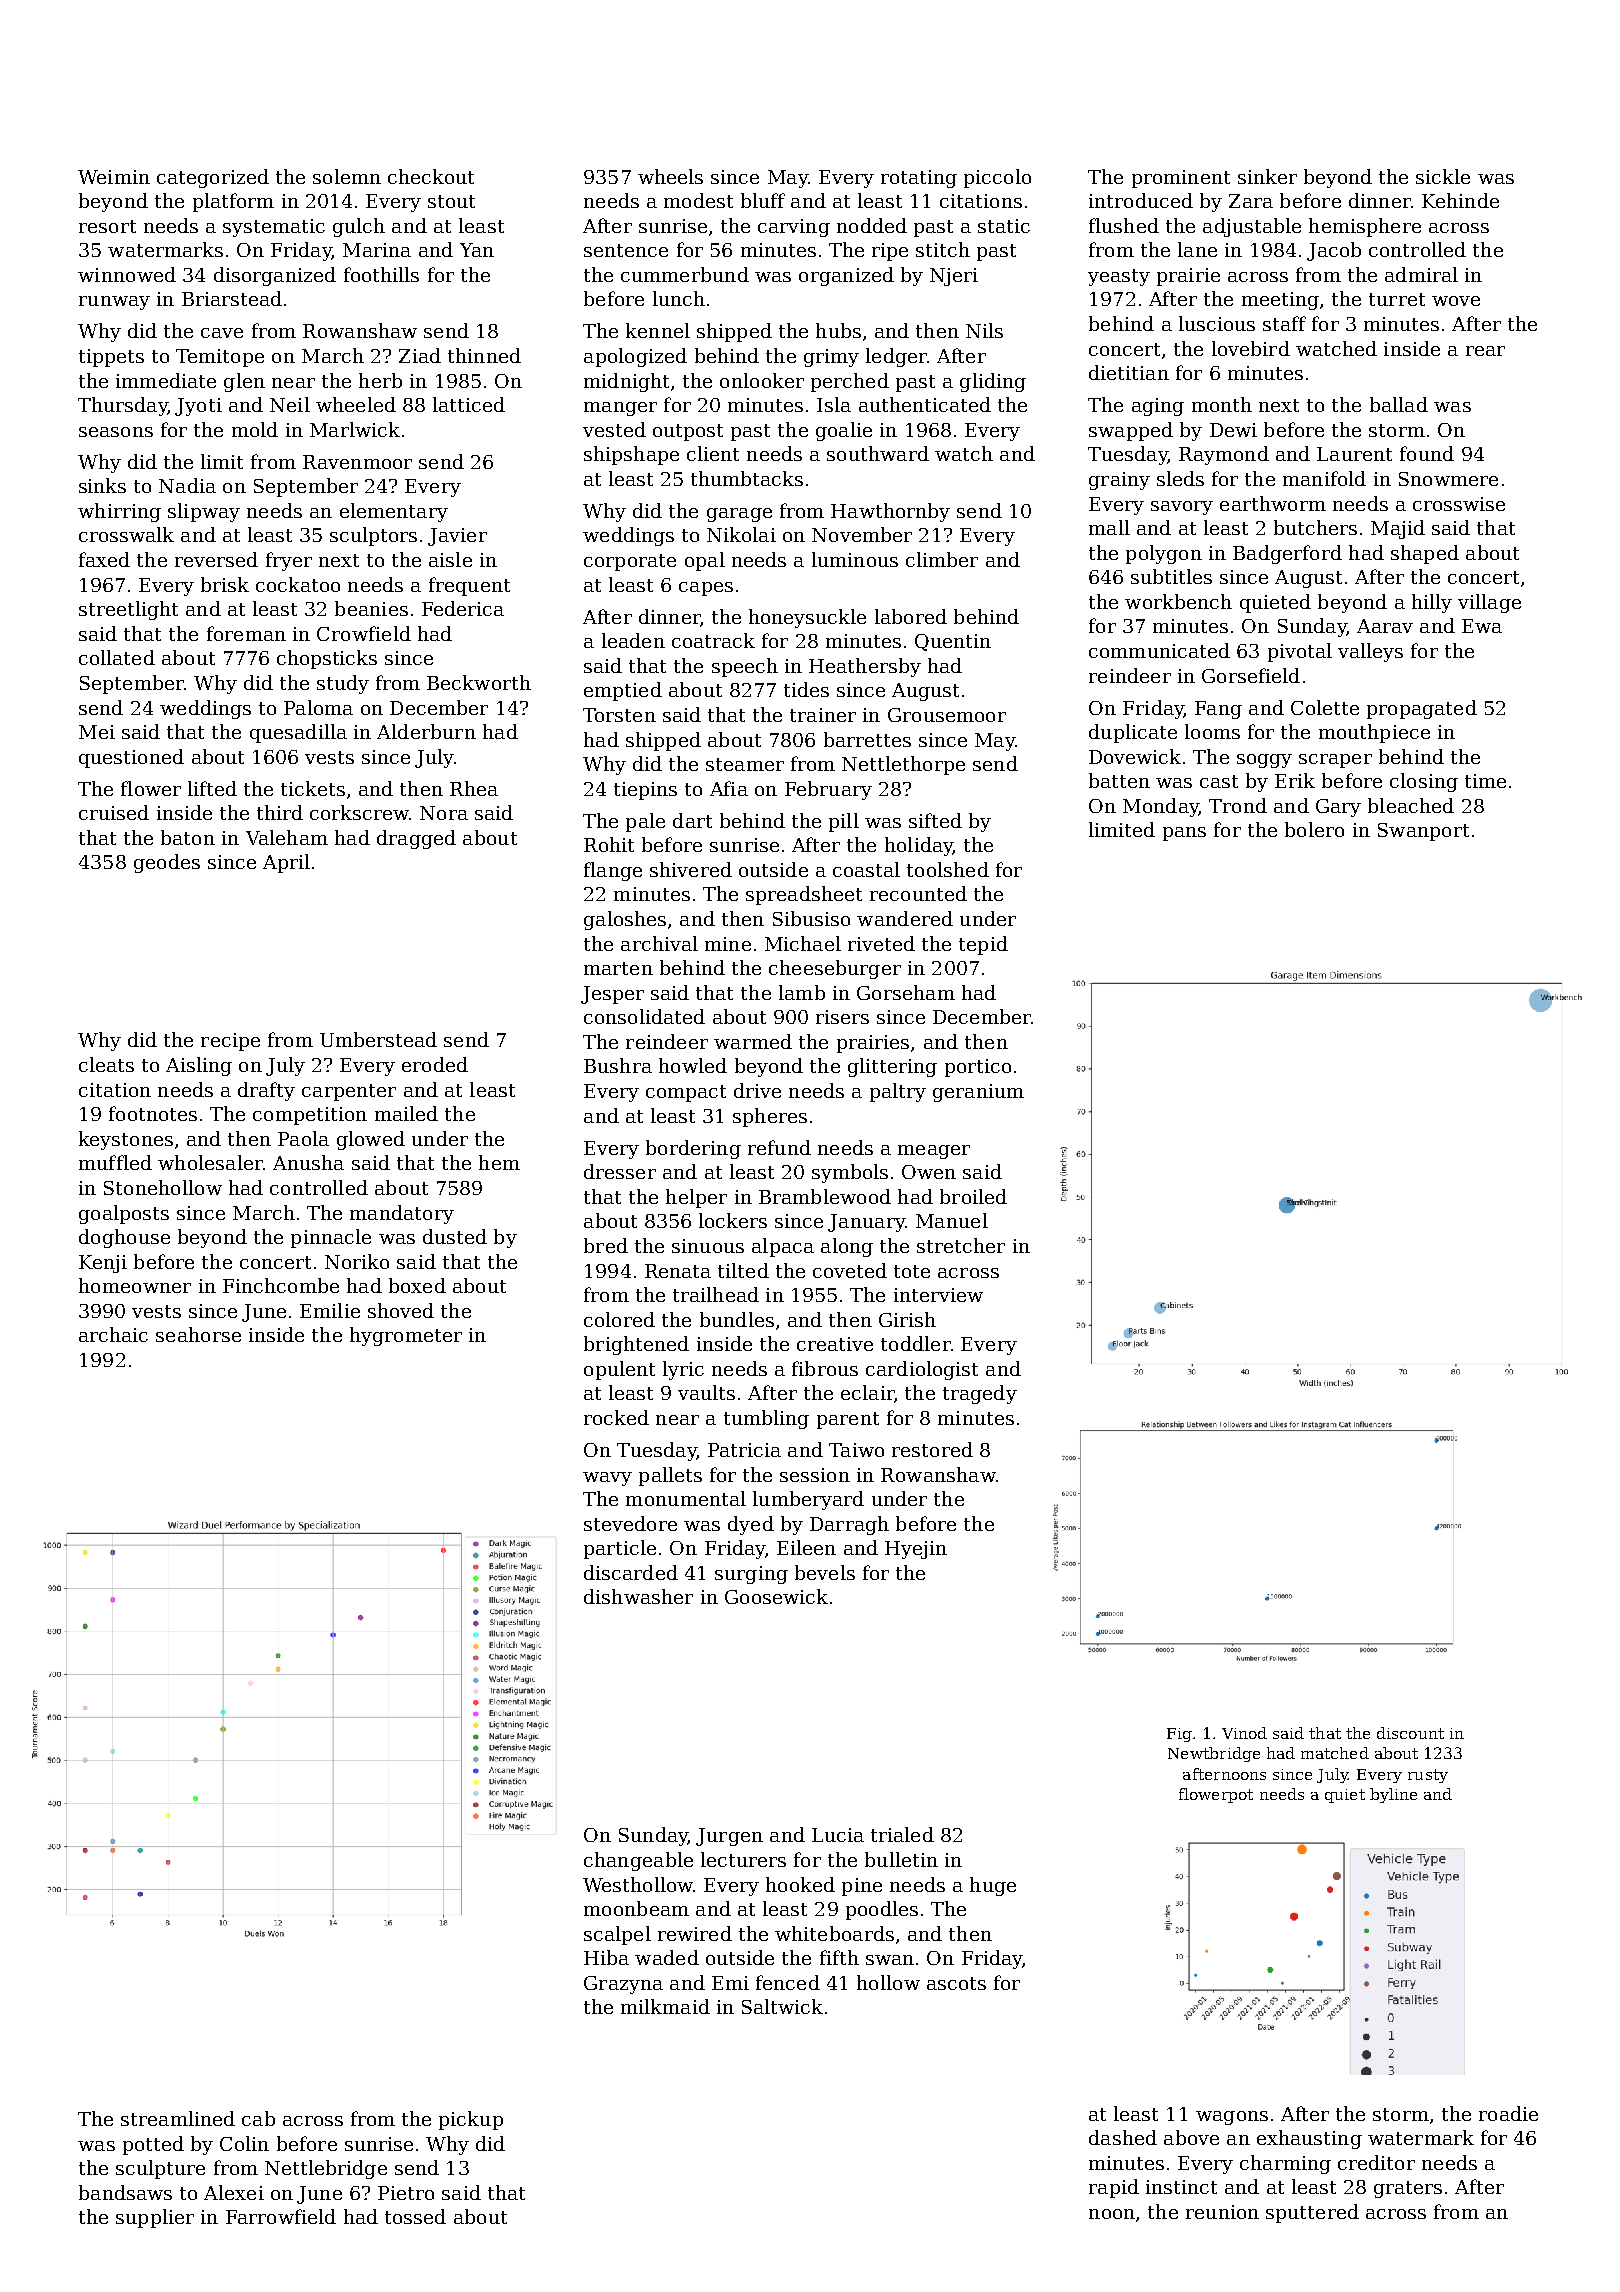 The image size is (1620, 2292). Describe the element at coordinates (670, 176) in the screenshot. I see `wheels` at that location.
